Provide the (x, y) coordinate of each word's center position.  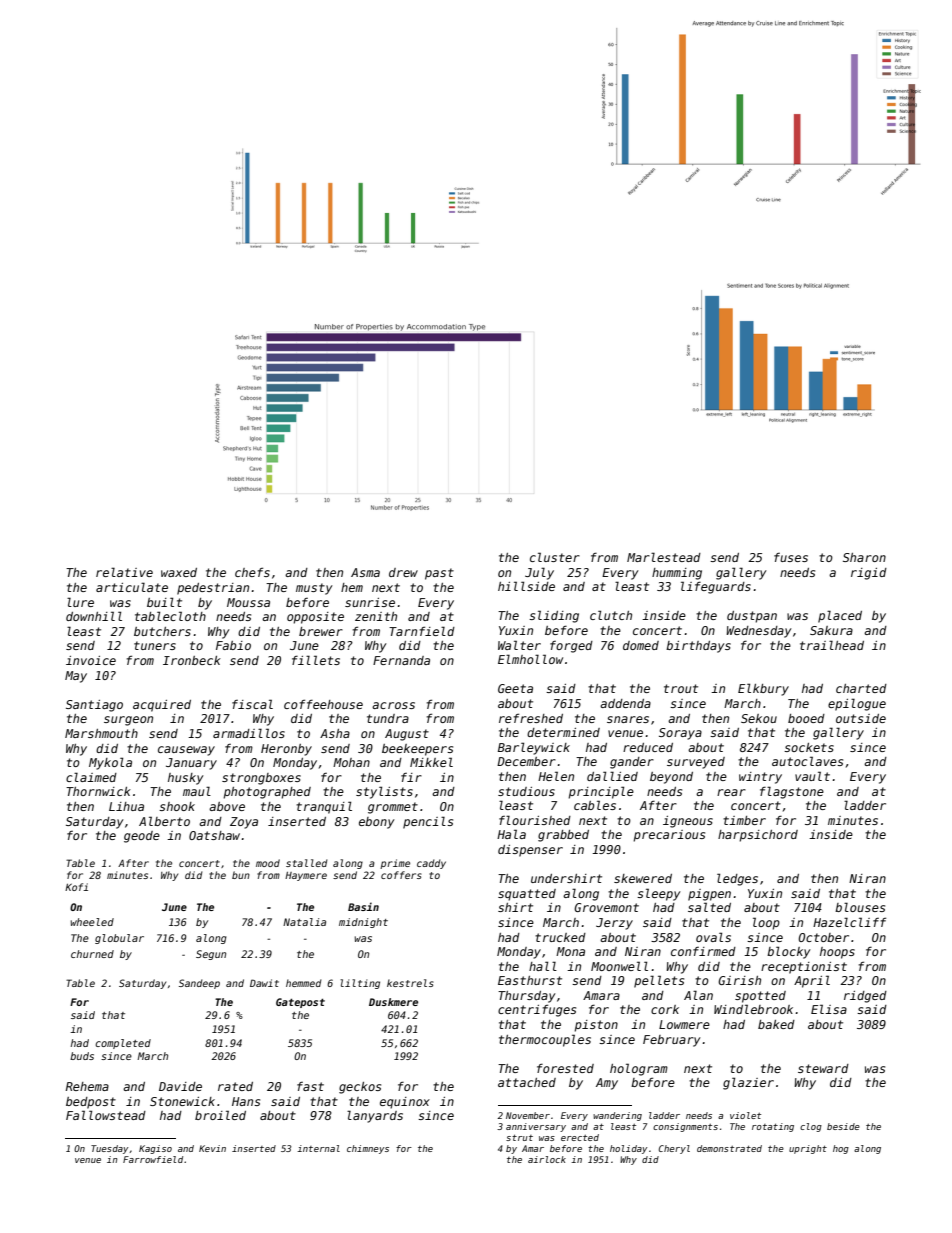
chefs (252, 572)
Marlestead (664, 557)
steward (823, 1068)
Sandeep (199, 984)
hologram (639, 1069)
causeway (186, 751)
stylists (384, 792)
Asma (365, 572)
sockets (809, 747)
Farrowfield (153, 1159)
